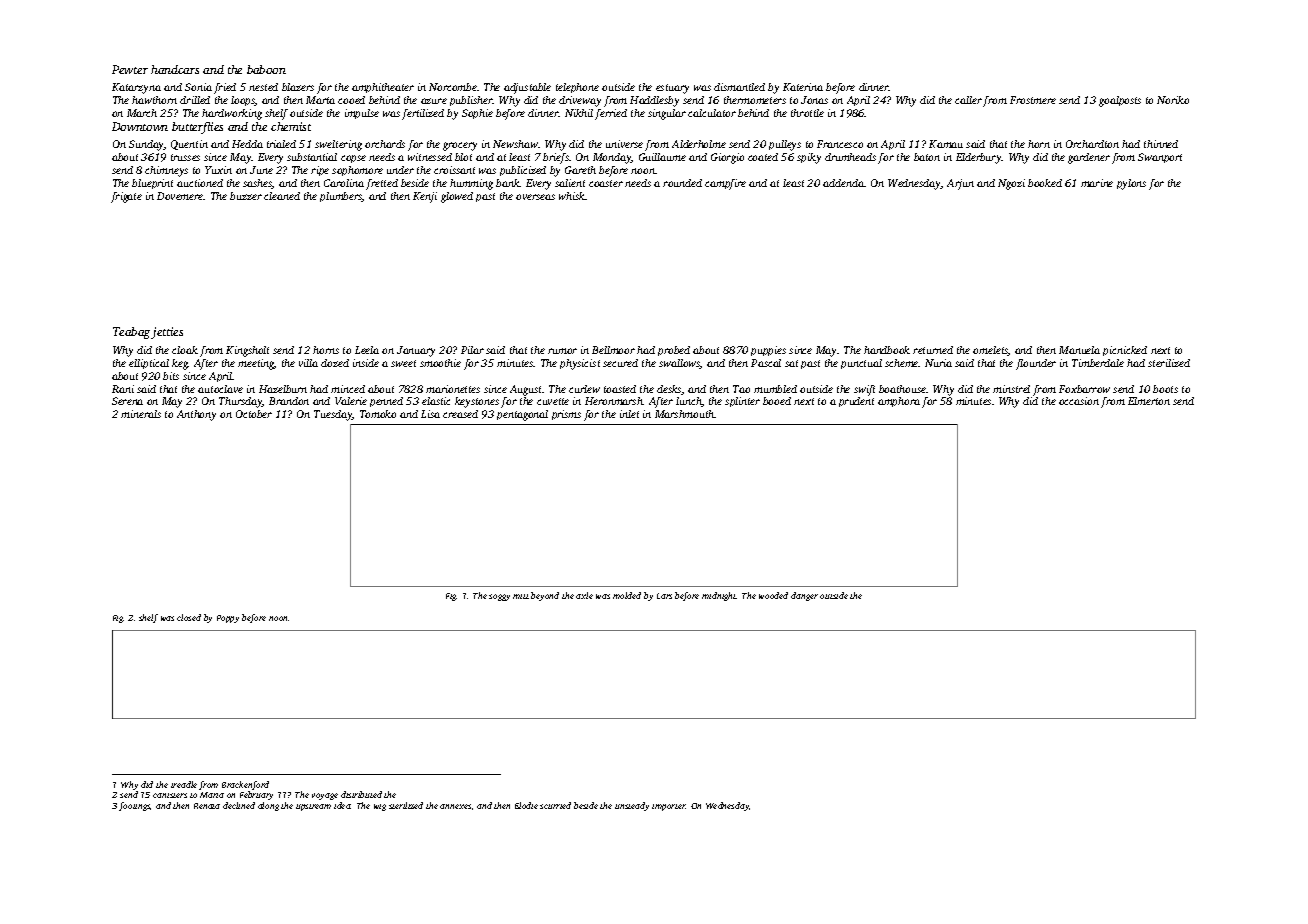 The image size is (1308, 924). What do you see at coordinates (189, 617) in the page?
I see `closed` at bounding box center [189, 617].
